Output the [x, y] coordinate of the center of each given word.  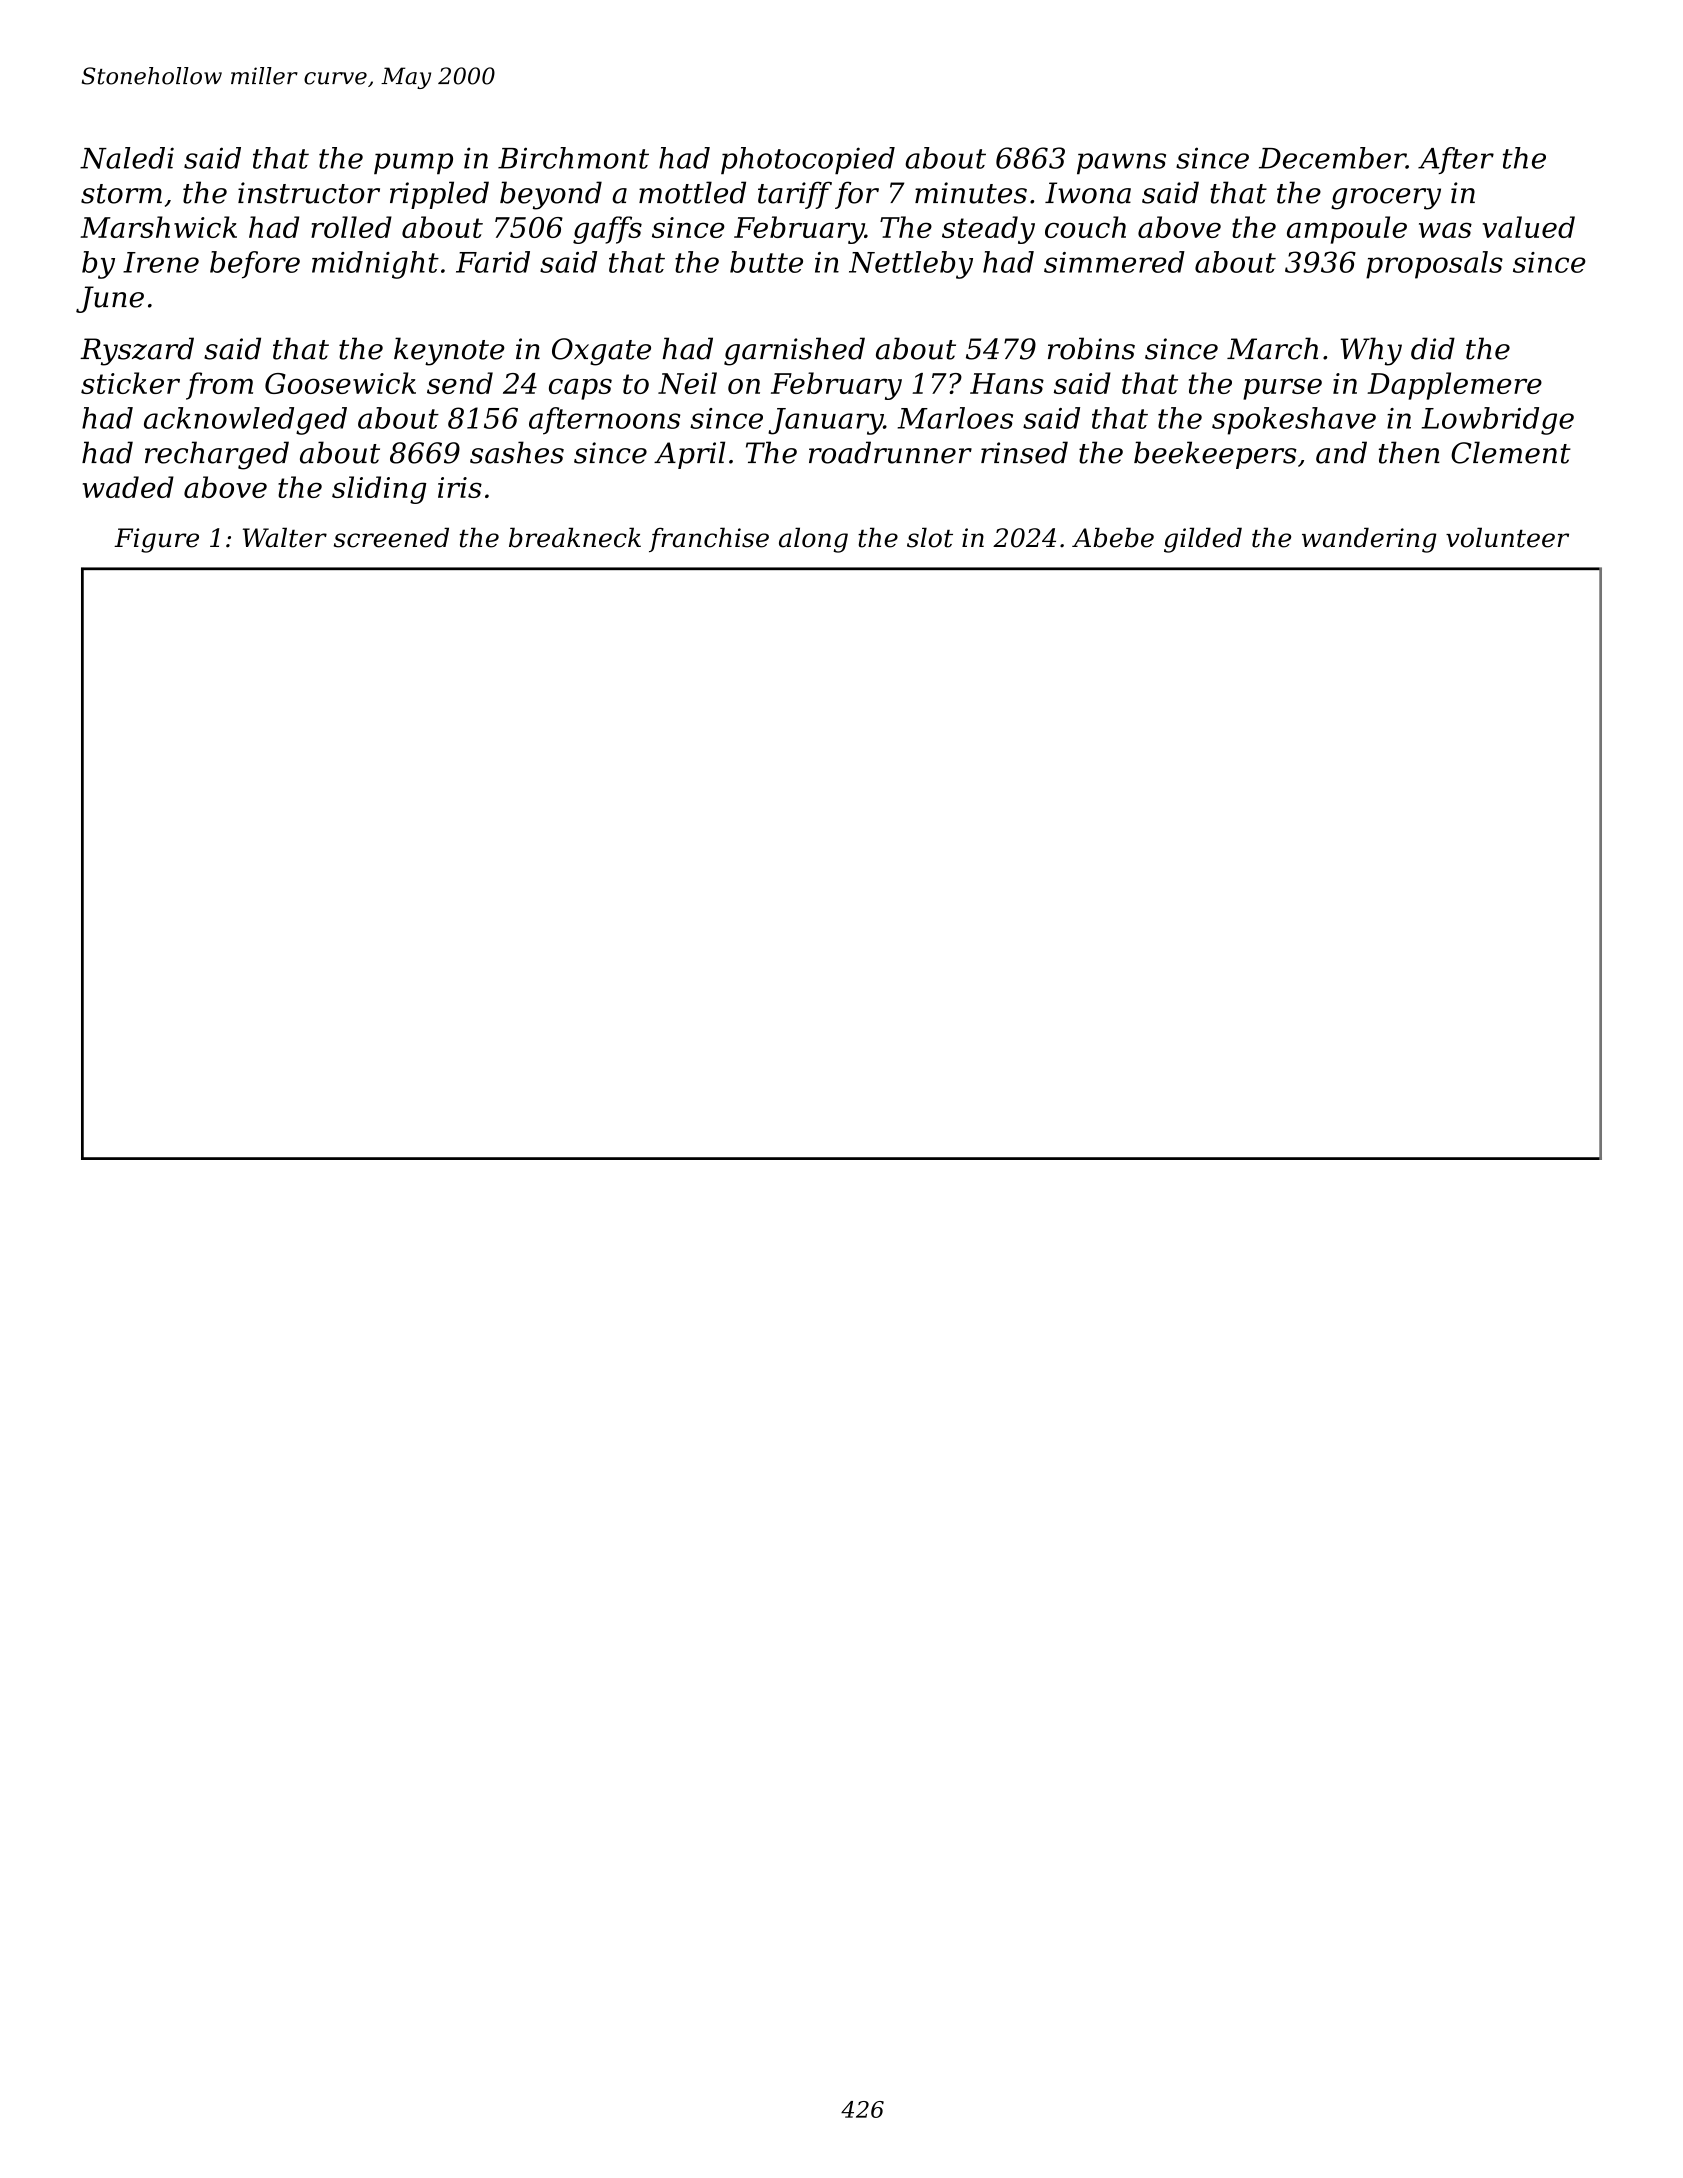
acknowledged [245, 421]
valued [1529, 227]
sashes [517, 452]
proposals [1434, 265]
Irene [161, 262]
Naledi [127, 158]
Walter [285, 537]
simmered [1114, 262]
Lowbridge [1498, 421]
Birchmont [573, 158]
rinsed [1024, 452]
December [1332, 158]
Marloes [955, 418]
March [1272, 348]
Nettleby [911, 265]
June [110, 299]
